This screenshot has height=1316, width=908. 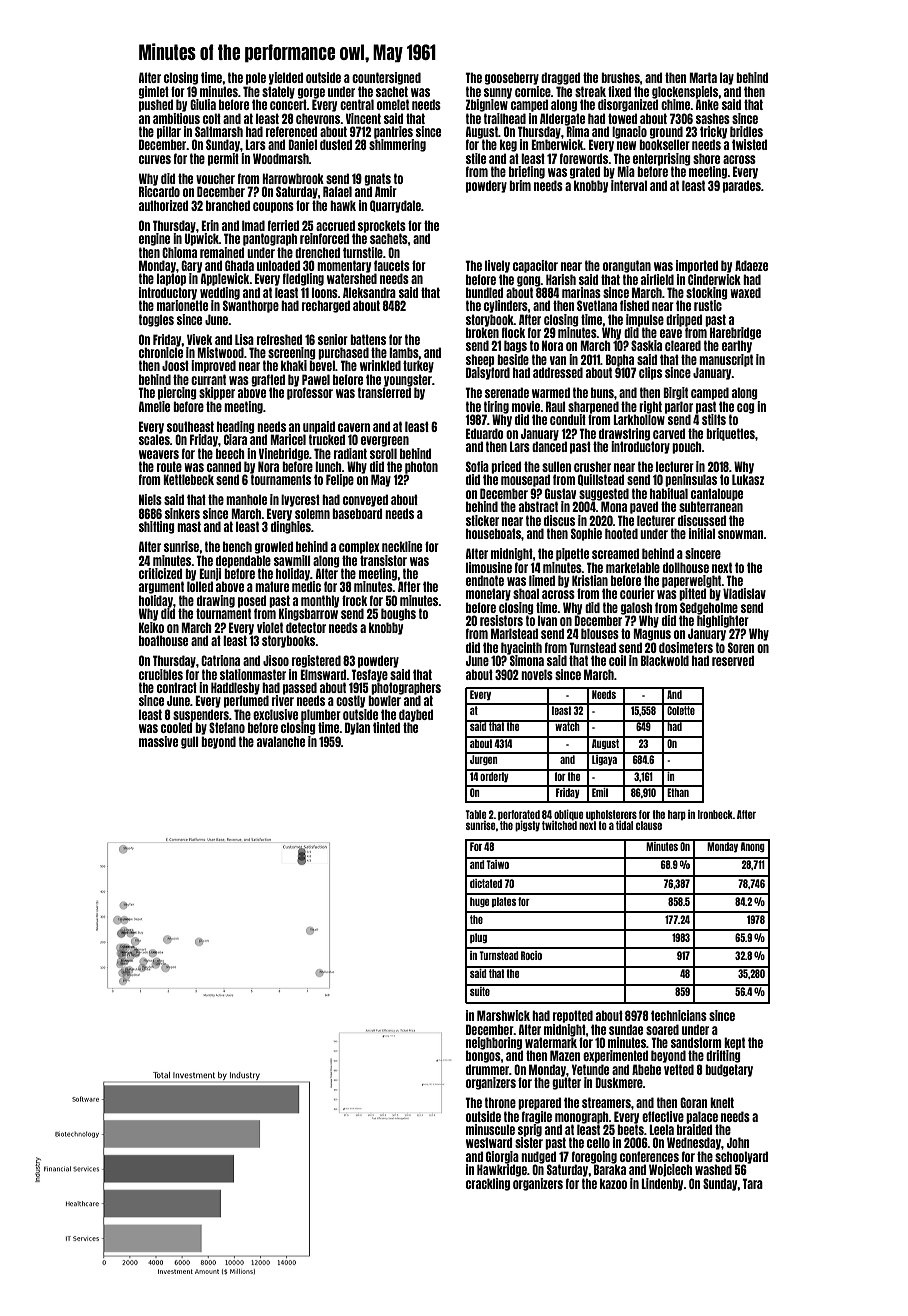 What do you see at coordinates (190, 742) in the screenshot?
I see `gull` at bounding box center [190, 742].
